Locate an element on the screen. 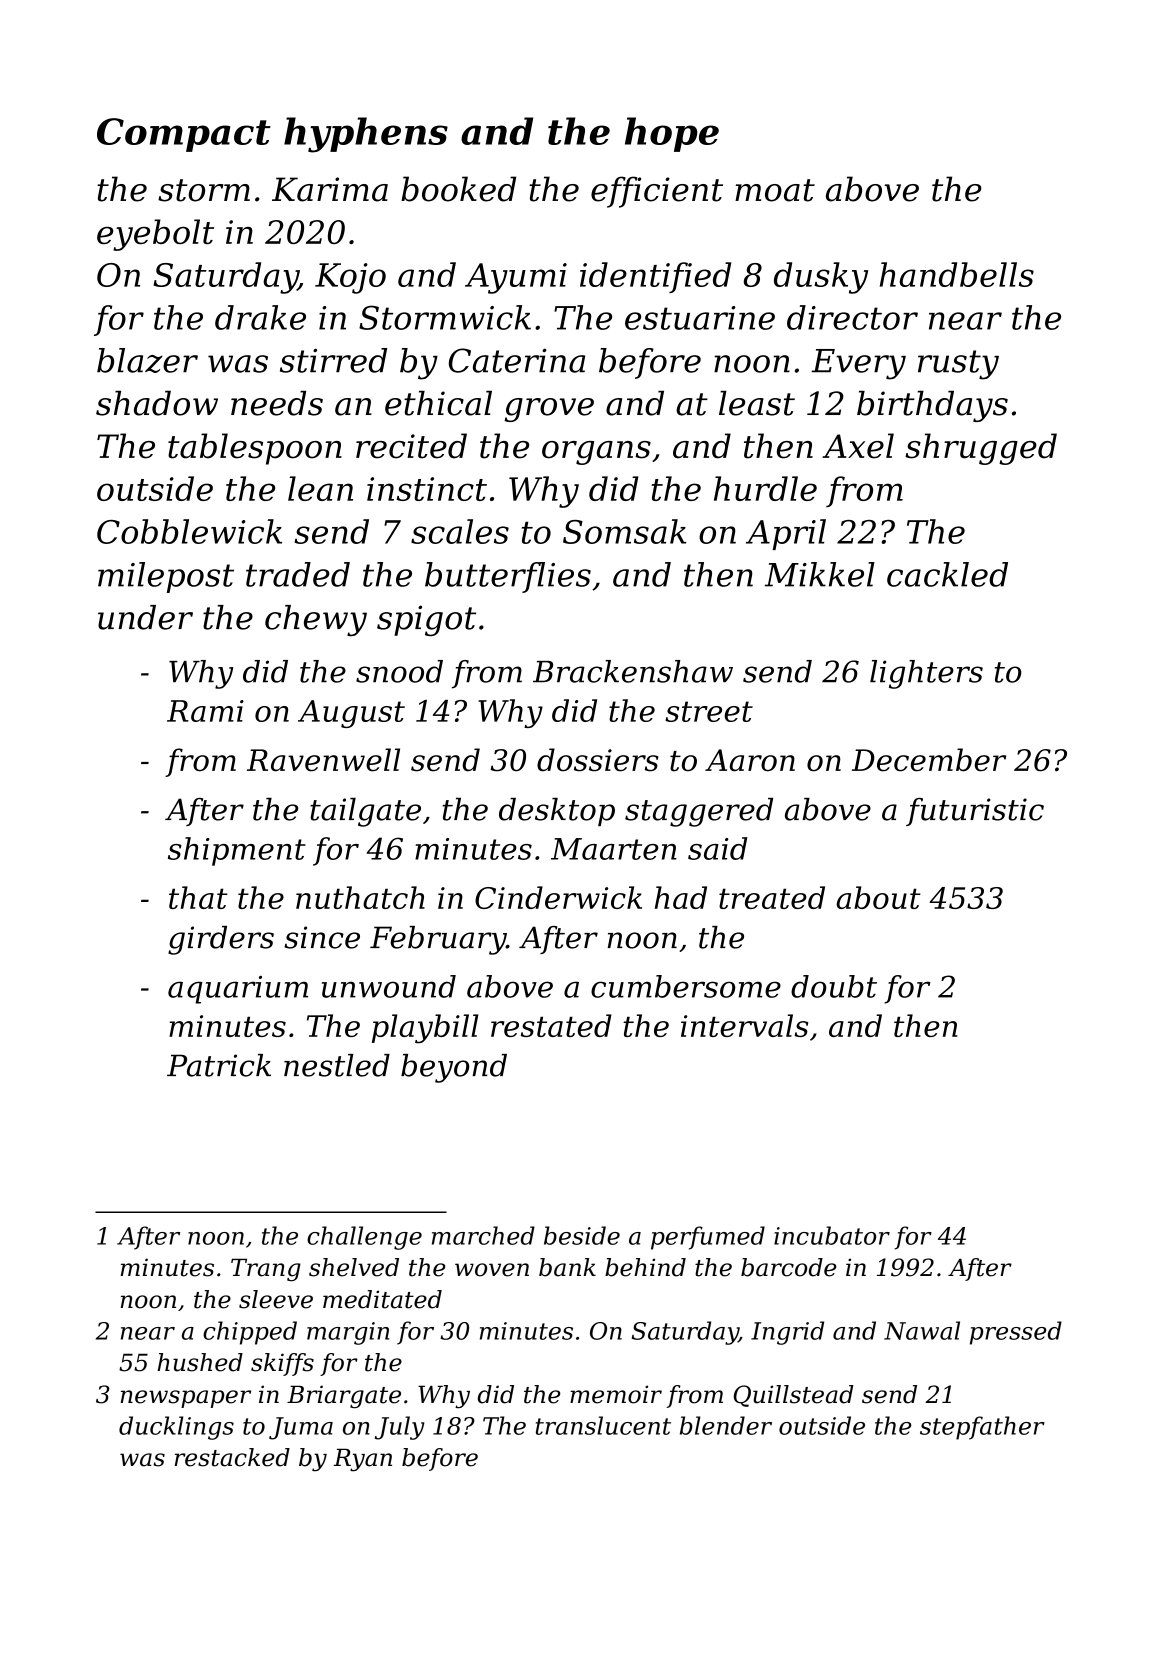 This screenshot has height=1654, width=1165. hope is located at coordinates (672, 134).
